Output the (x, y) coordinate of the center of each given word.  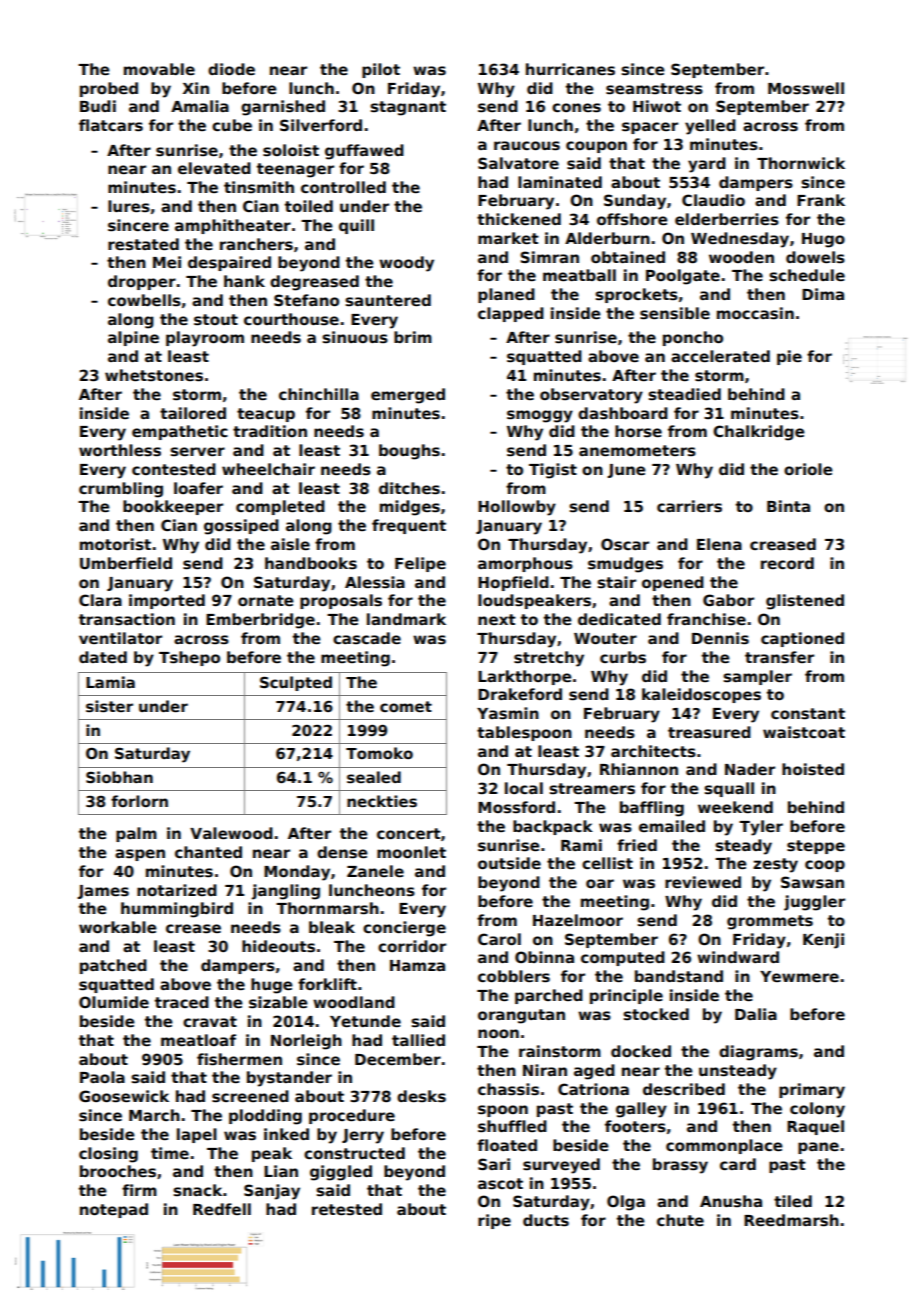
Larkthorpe (525, 677)
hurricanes (570, 69)
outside (509, 863)
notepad (114, 1210)
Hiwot (657, 106)
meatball (579, 275)
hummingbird (177, 910)
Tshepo (189, 658)
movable (159, 69)
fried (637, 845)
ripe (494, 1221)
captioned (802, 639)
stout (216, 320)
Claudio (713, 200)
